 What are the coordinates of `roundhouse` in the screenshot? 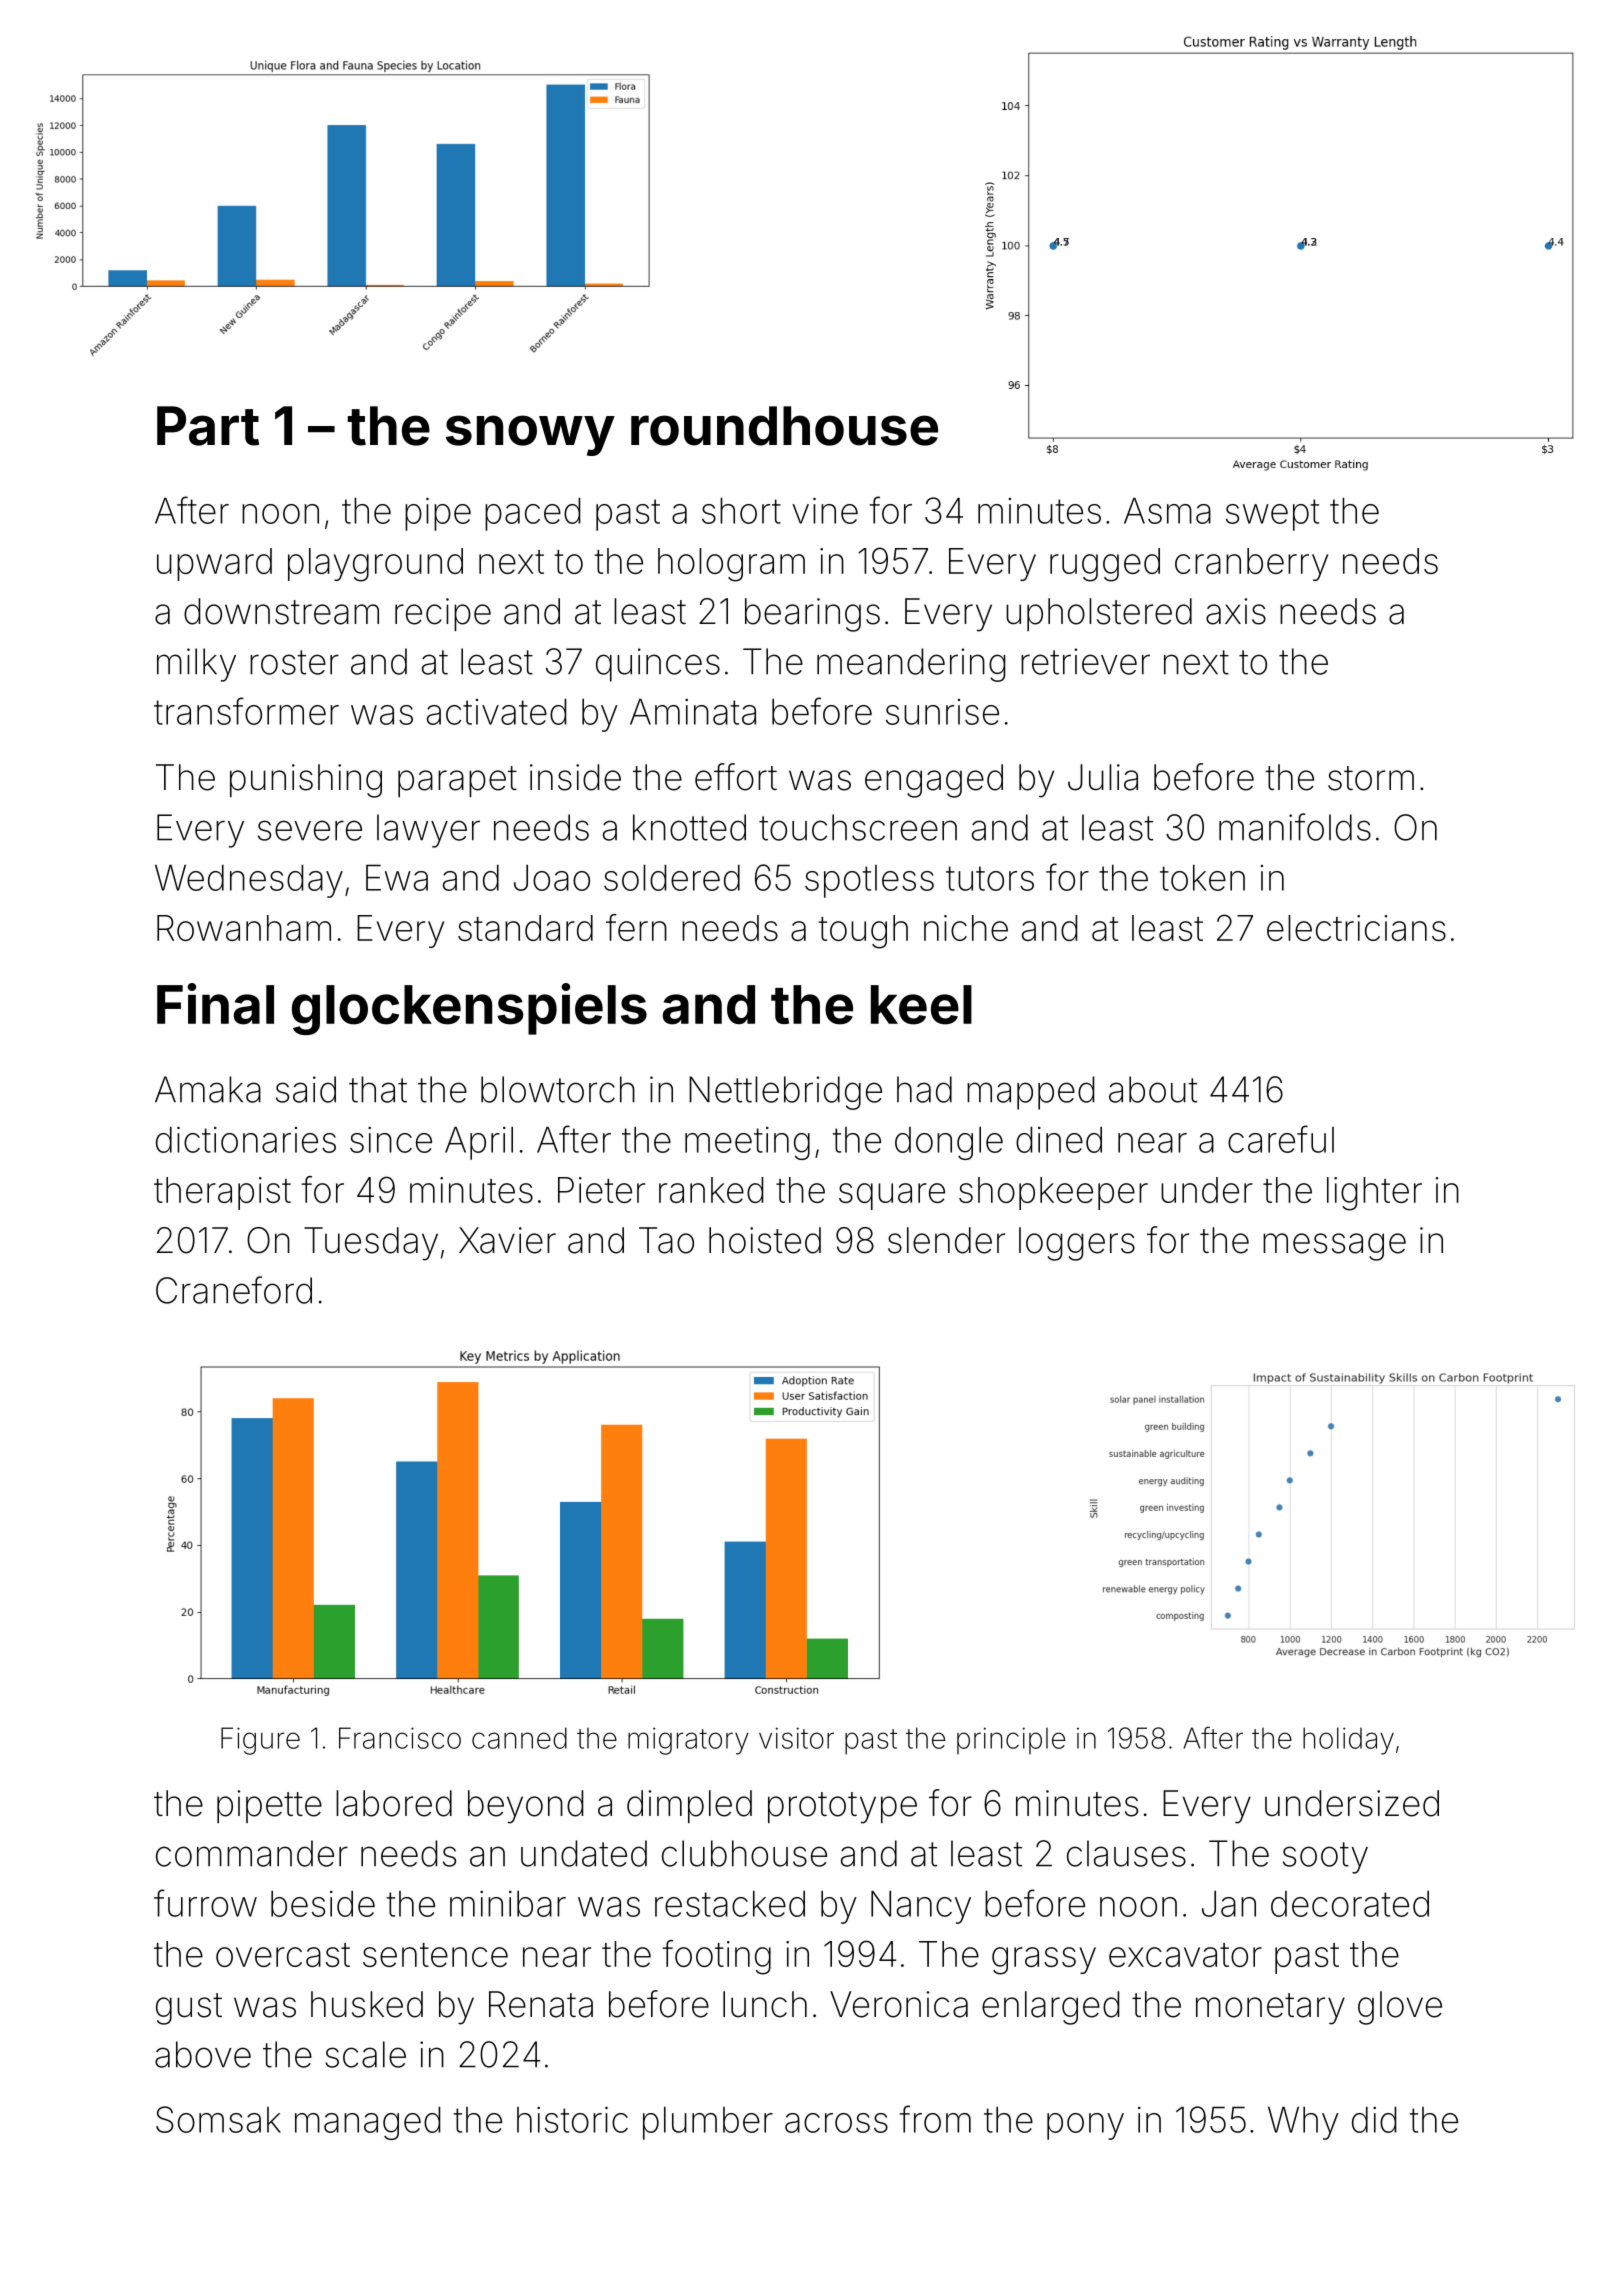 It's located at (784, 426).
